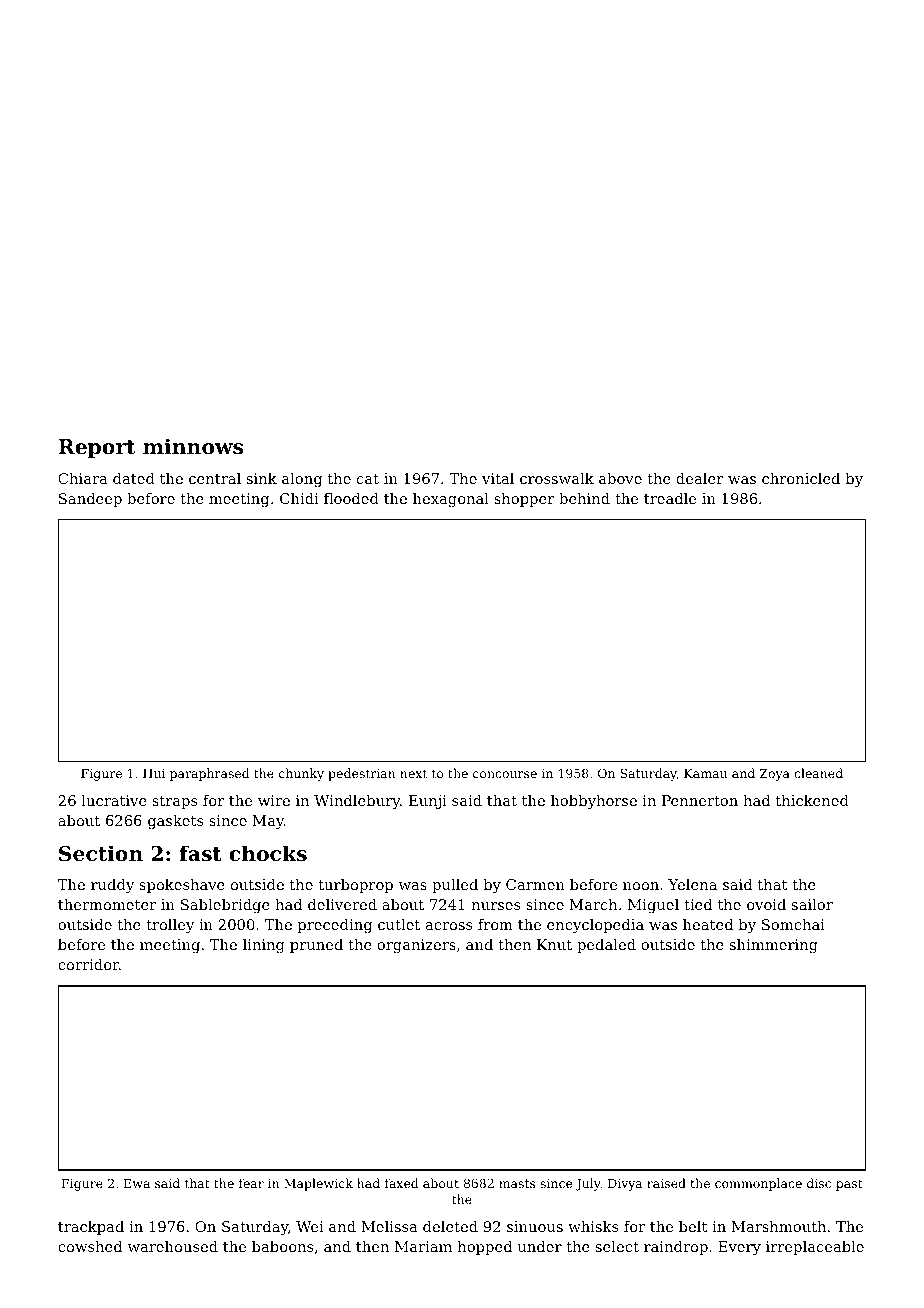 This screenshot has height=1308, width=924. I want to click on next, so click(413, 773).
